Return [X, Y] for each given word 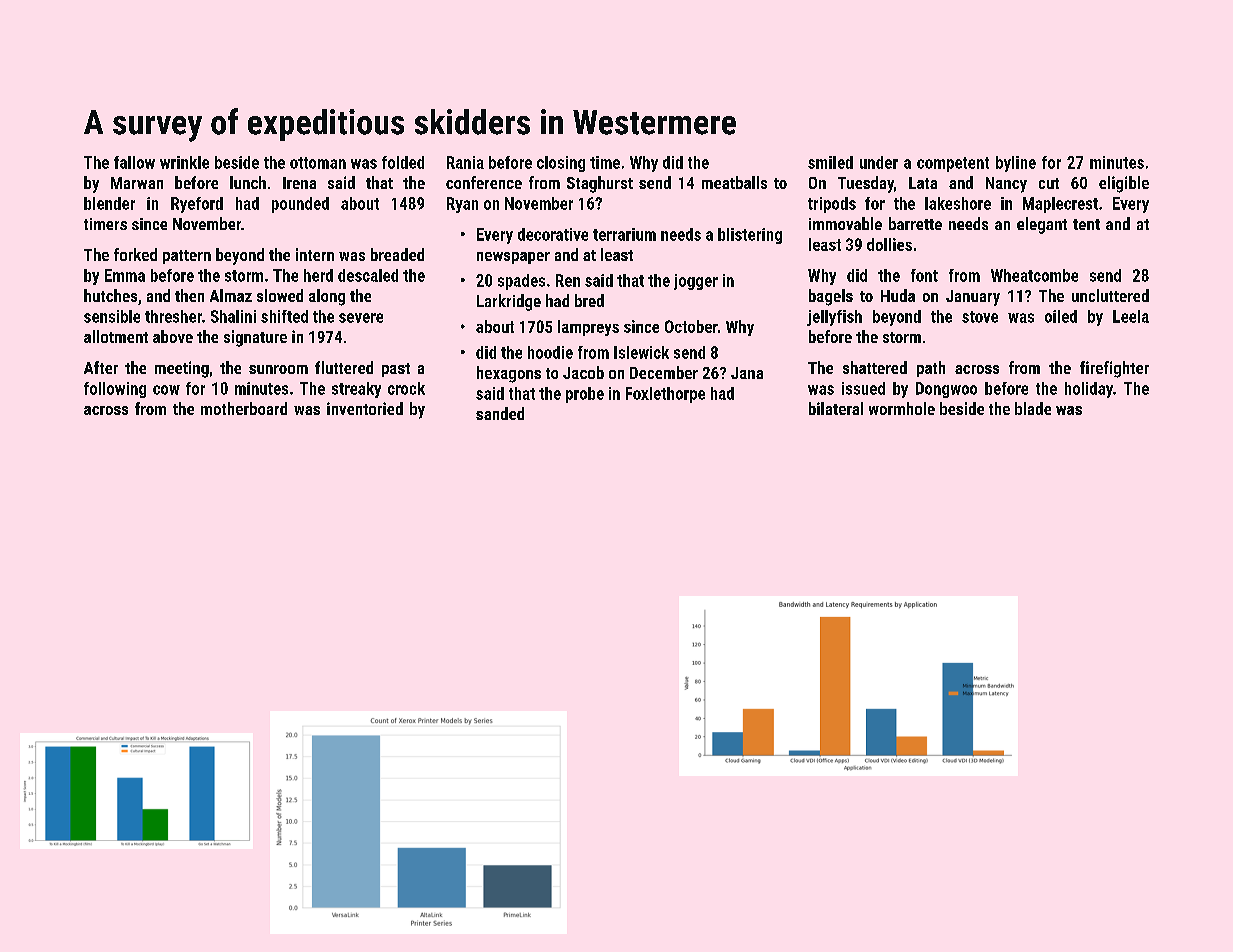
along [327, 297]
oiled [1061, 316]
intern [315, 254]
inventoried [365, 408]
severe [361, 318]
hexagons [509, 374]
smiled [830, 162]
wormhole [902, 408]
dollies [889, 244]
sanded [500, 413]
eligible [1124, 184]
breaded [397, 254]
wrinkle [184, 162]
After [101, 367]
